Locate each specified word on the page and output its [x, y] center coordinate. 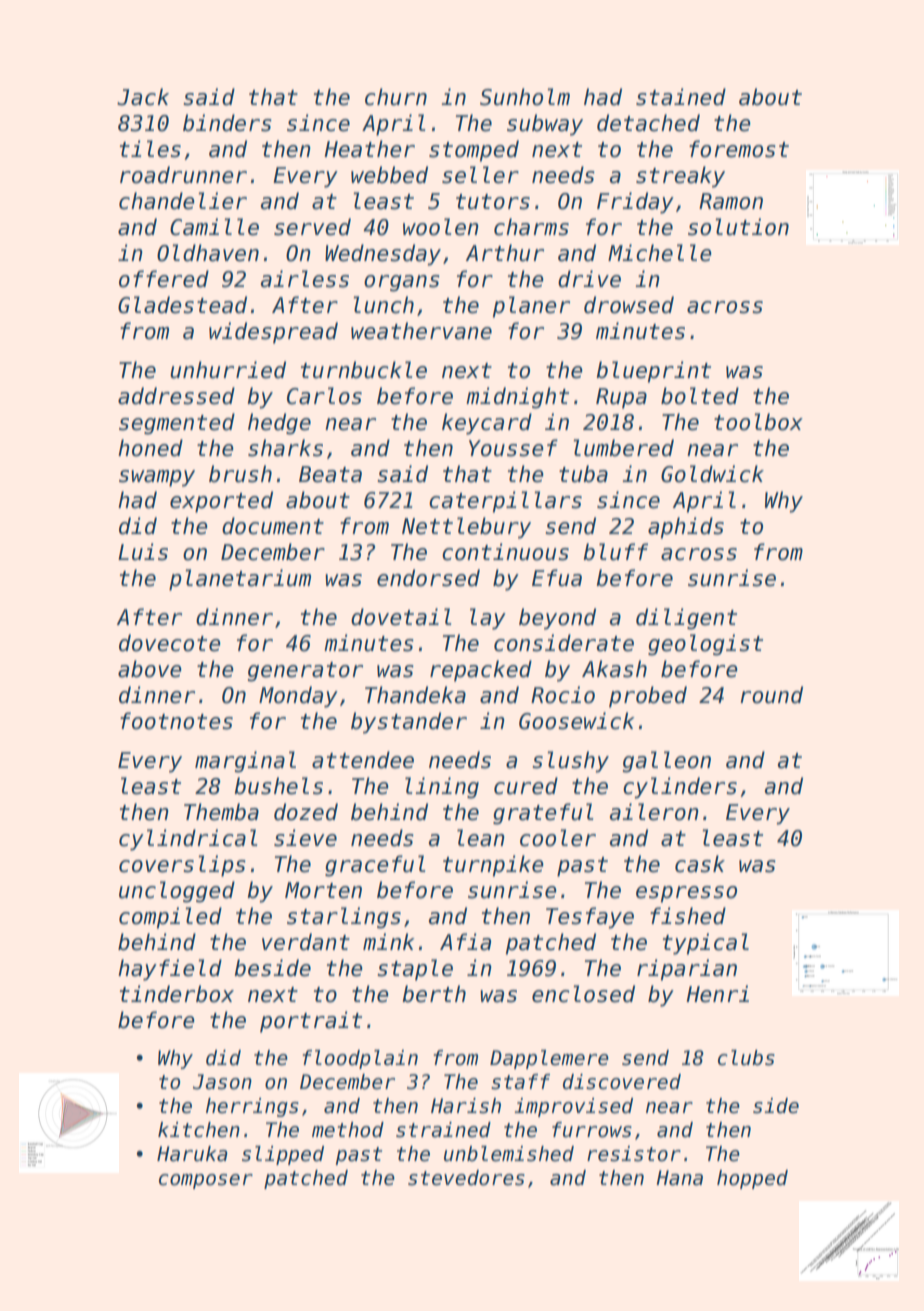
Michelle [660, 253]
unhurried [228, 370]
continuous [505, 552]
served [312, 227]
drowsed [629, 305]
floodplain [360, 1059]
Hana [679, 1178]
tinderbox [177, 994]
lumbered [624, 448]
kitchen [199, 1130]
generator [305, 672]
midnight [517, 398]
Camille [214, 227]
